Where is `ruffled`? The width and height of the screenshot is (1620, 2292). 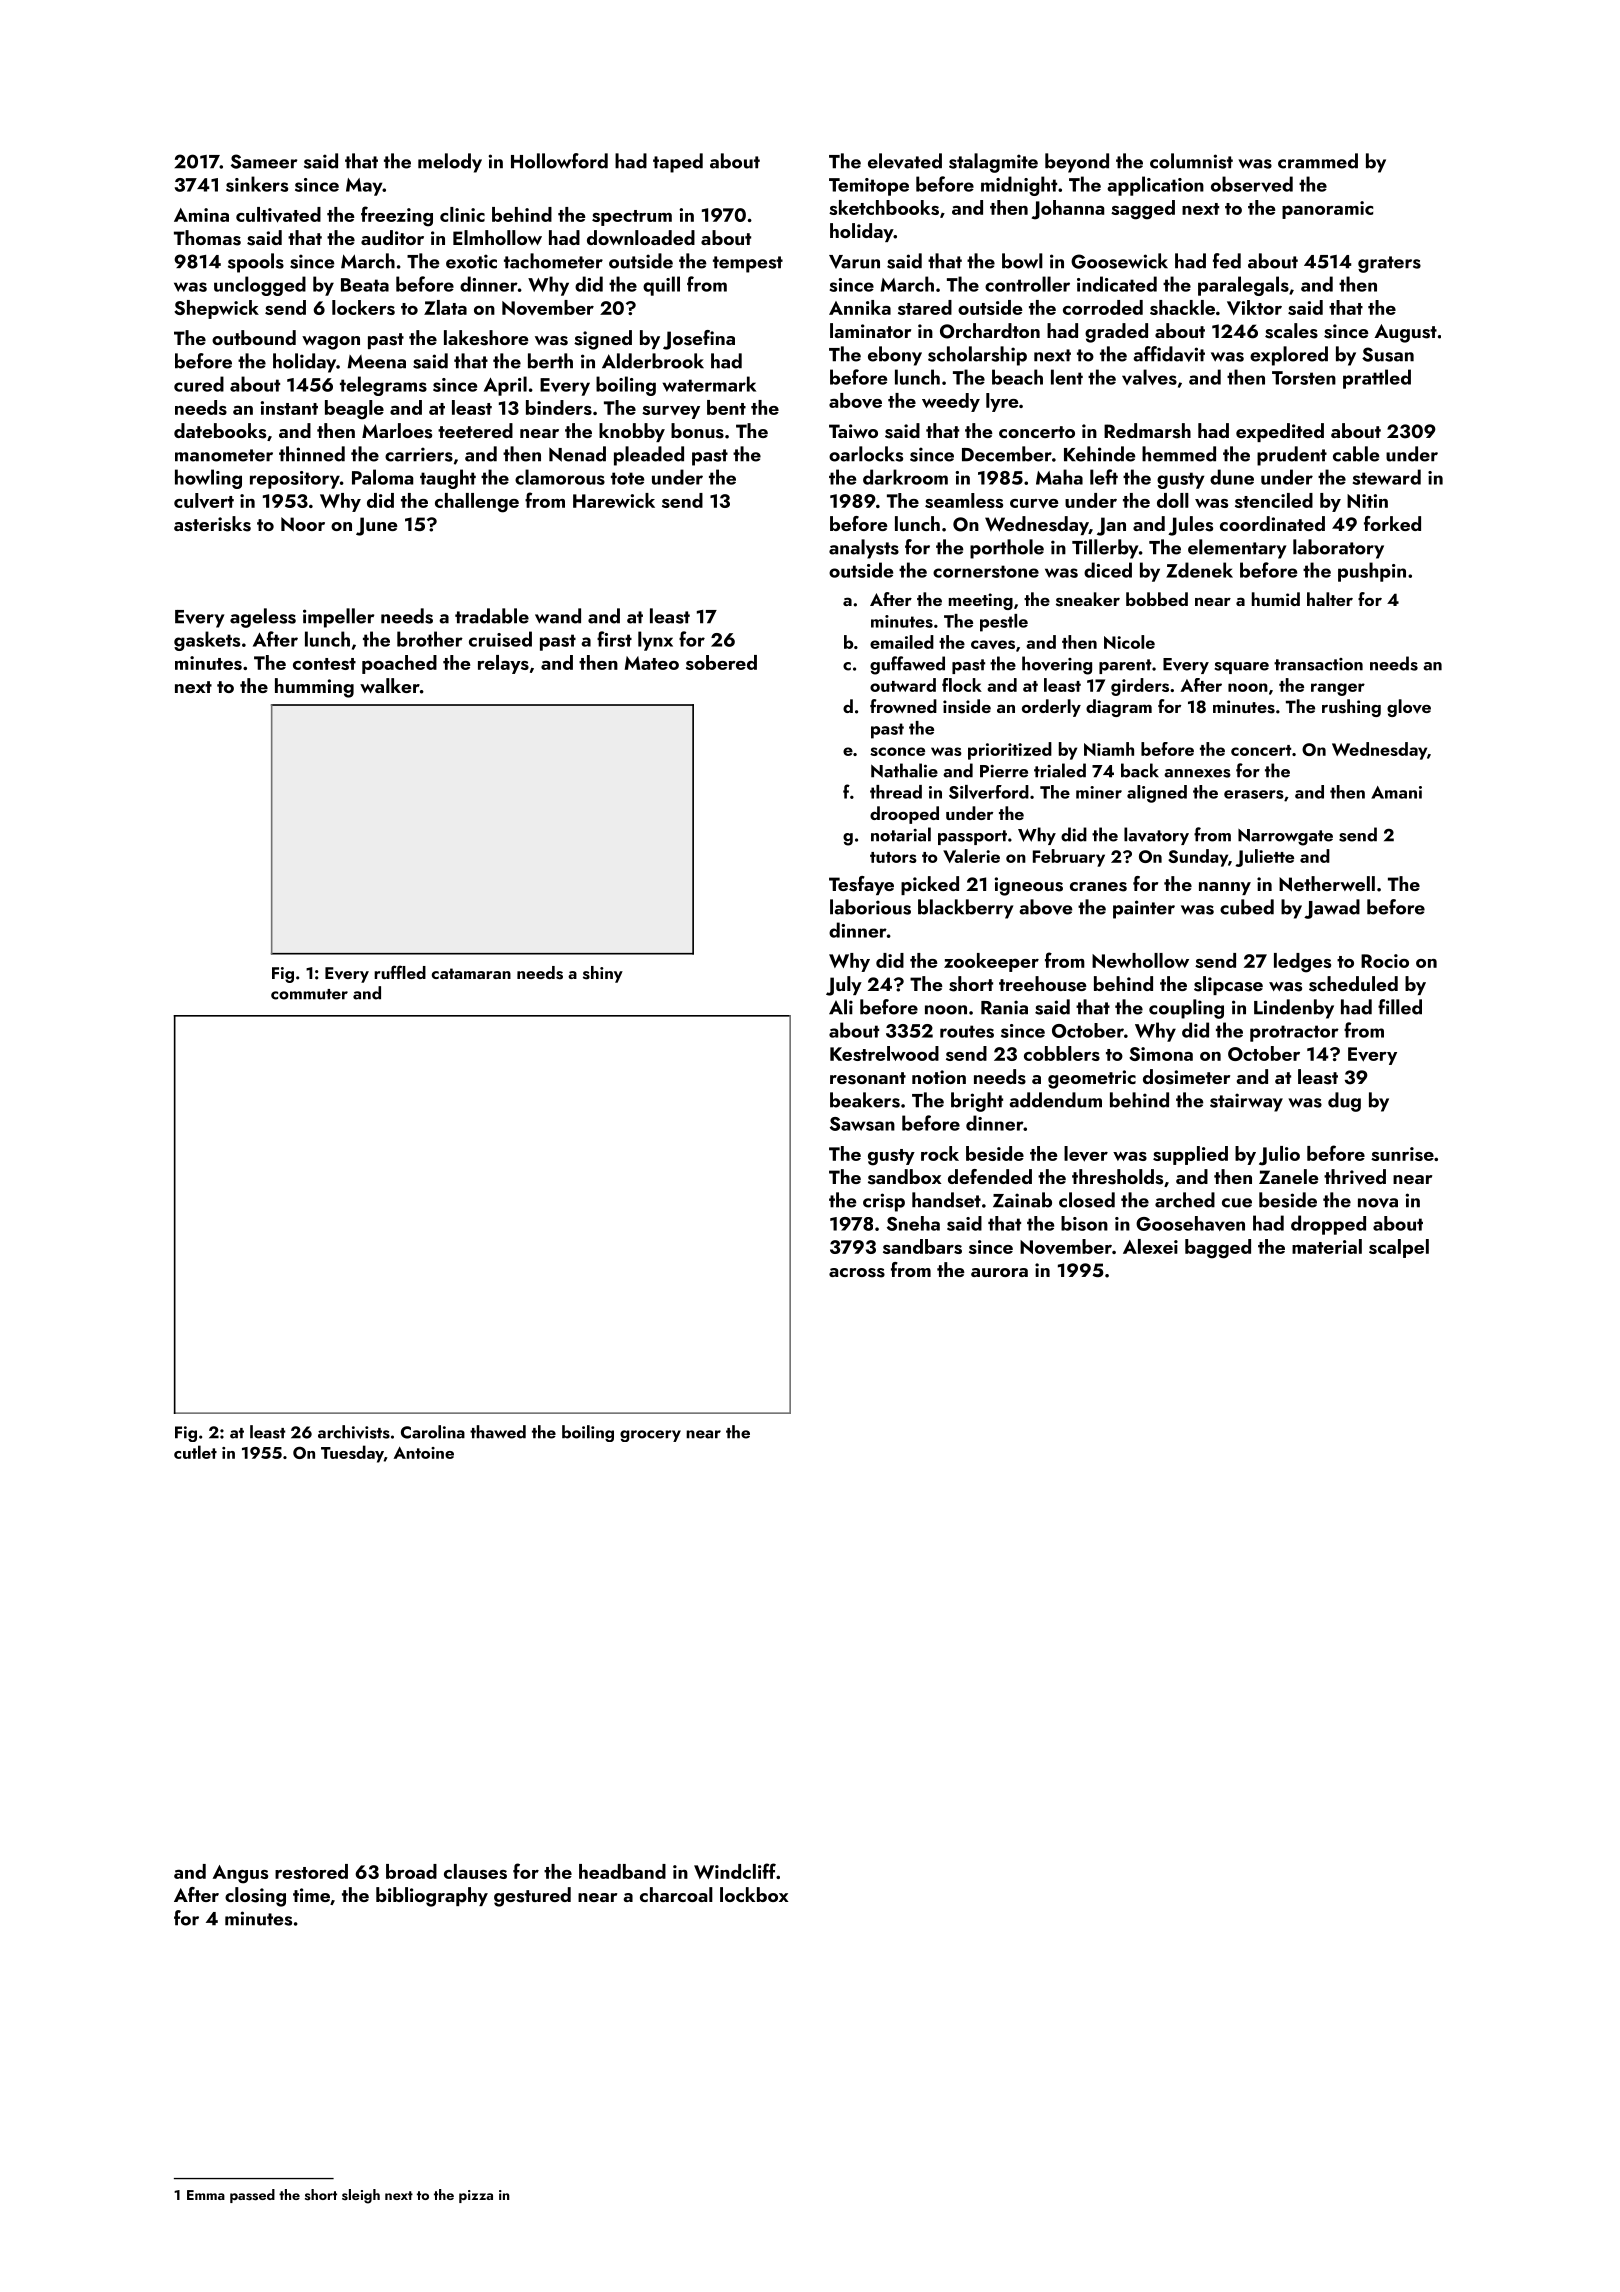 ruffled is located at coordinates (400, 972).
